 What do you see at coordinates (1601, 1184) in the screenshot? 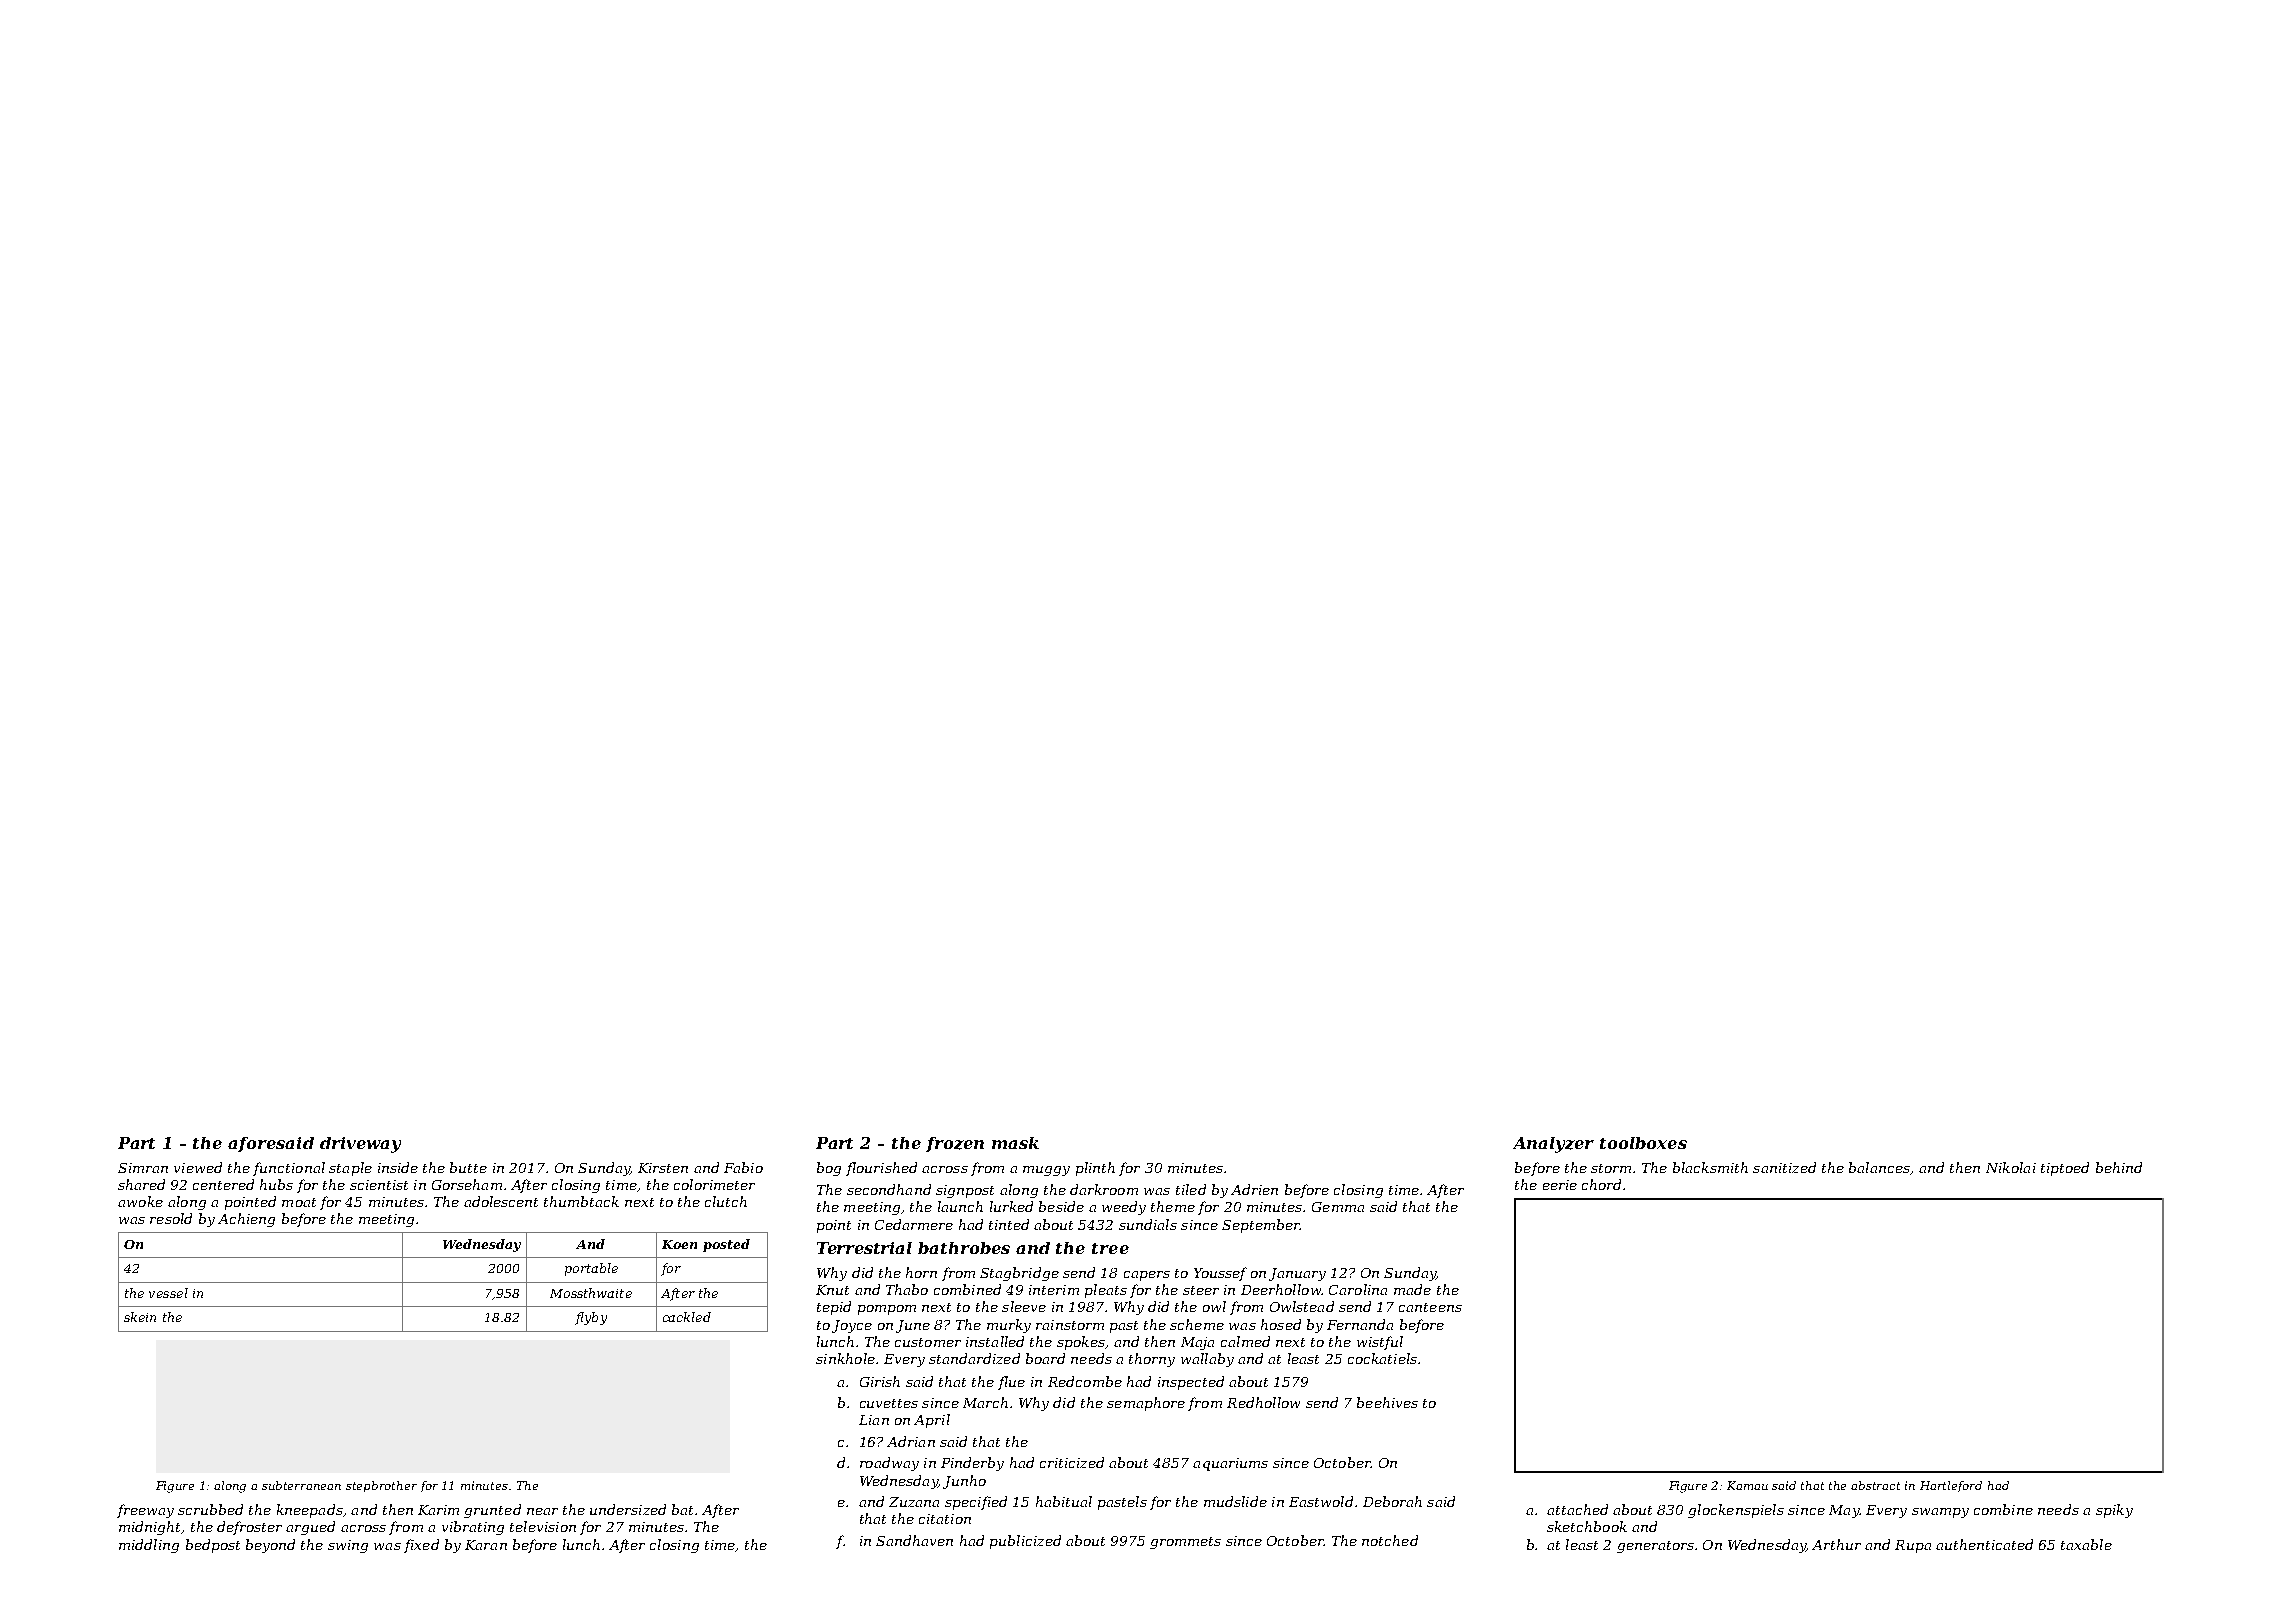
I see `chord` at bounding box center [1601, 1184].
